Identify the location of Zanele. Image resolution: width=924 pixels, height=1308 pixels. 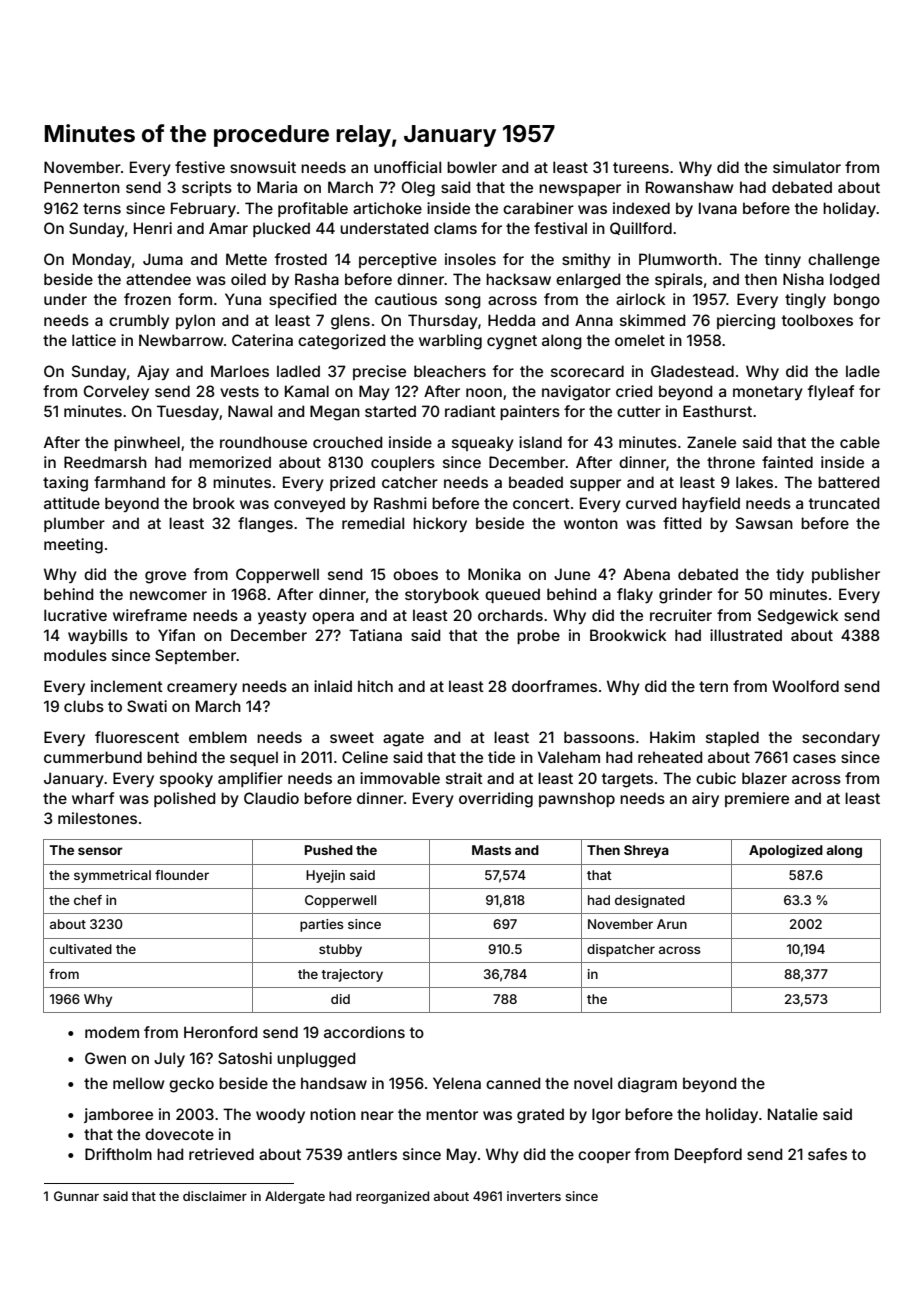
(711, 442).
